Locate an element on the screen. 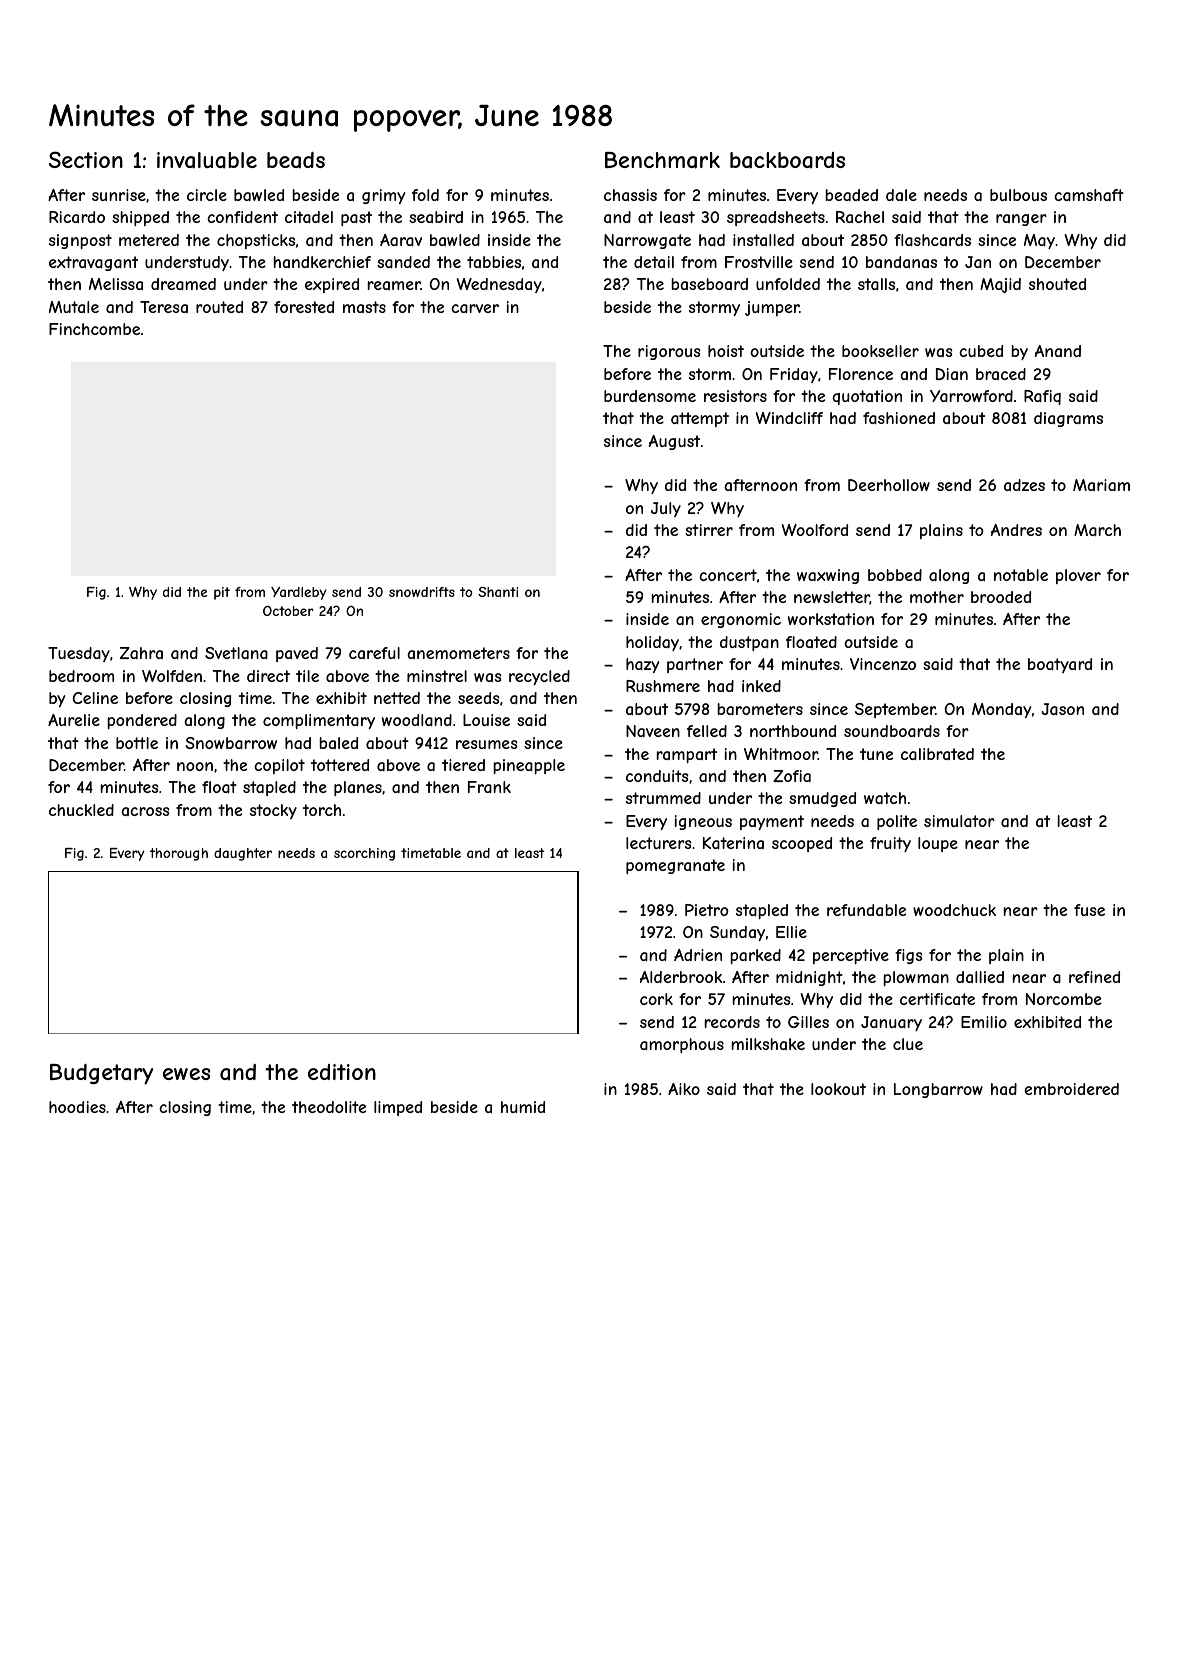 This screenshot has width=1182, height=1672. hoodies is located at coordinates (77, 1107).
